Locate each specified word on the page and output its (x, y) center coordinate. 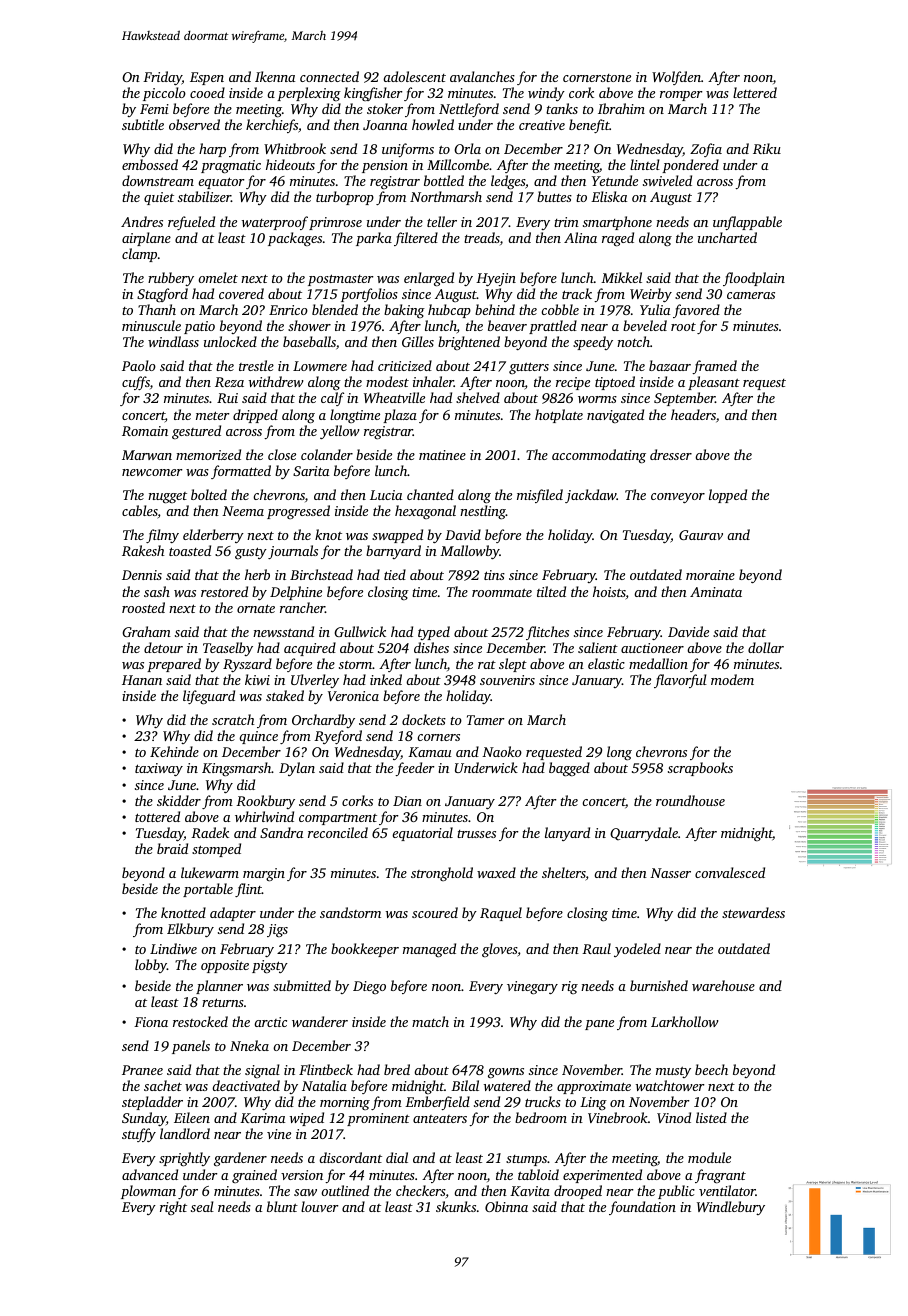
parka (374, 239)
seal (202, 1206)
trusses (476, 834)
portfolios (369, 295)
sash (157, 591)
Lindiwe (173, 948)
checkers (421, 1192)
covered (241, 293)
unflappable (747, 223)
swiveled (667, 180)
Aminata (716, 592)
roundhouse (690, 800)
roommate (502, 593)
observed (194, 124)
